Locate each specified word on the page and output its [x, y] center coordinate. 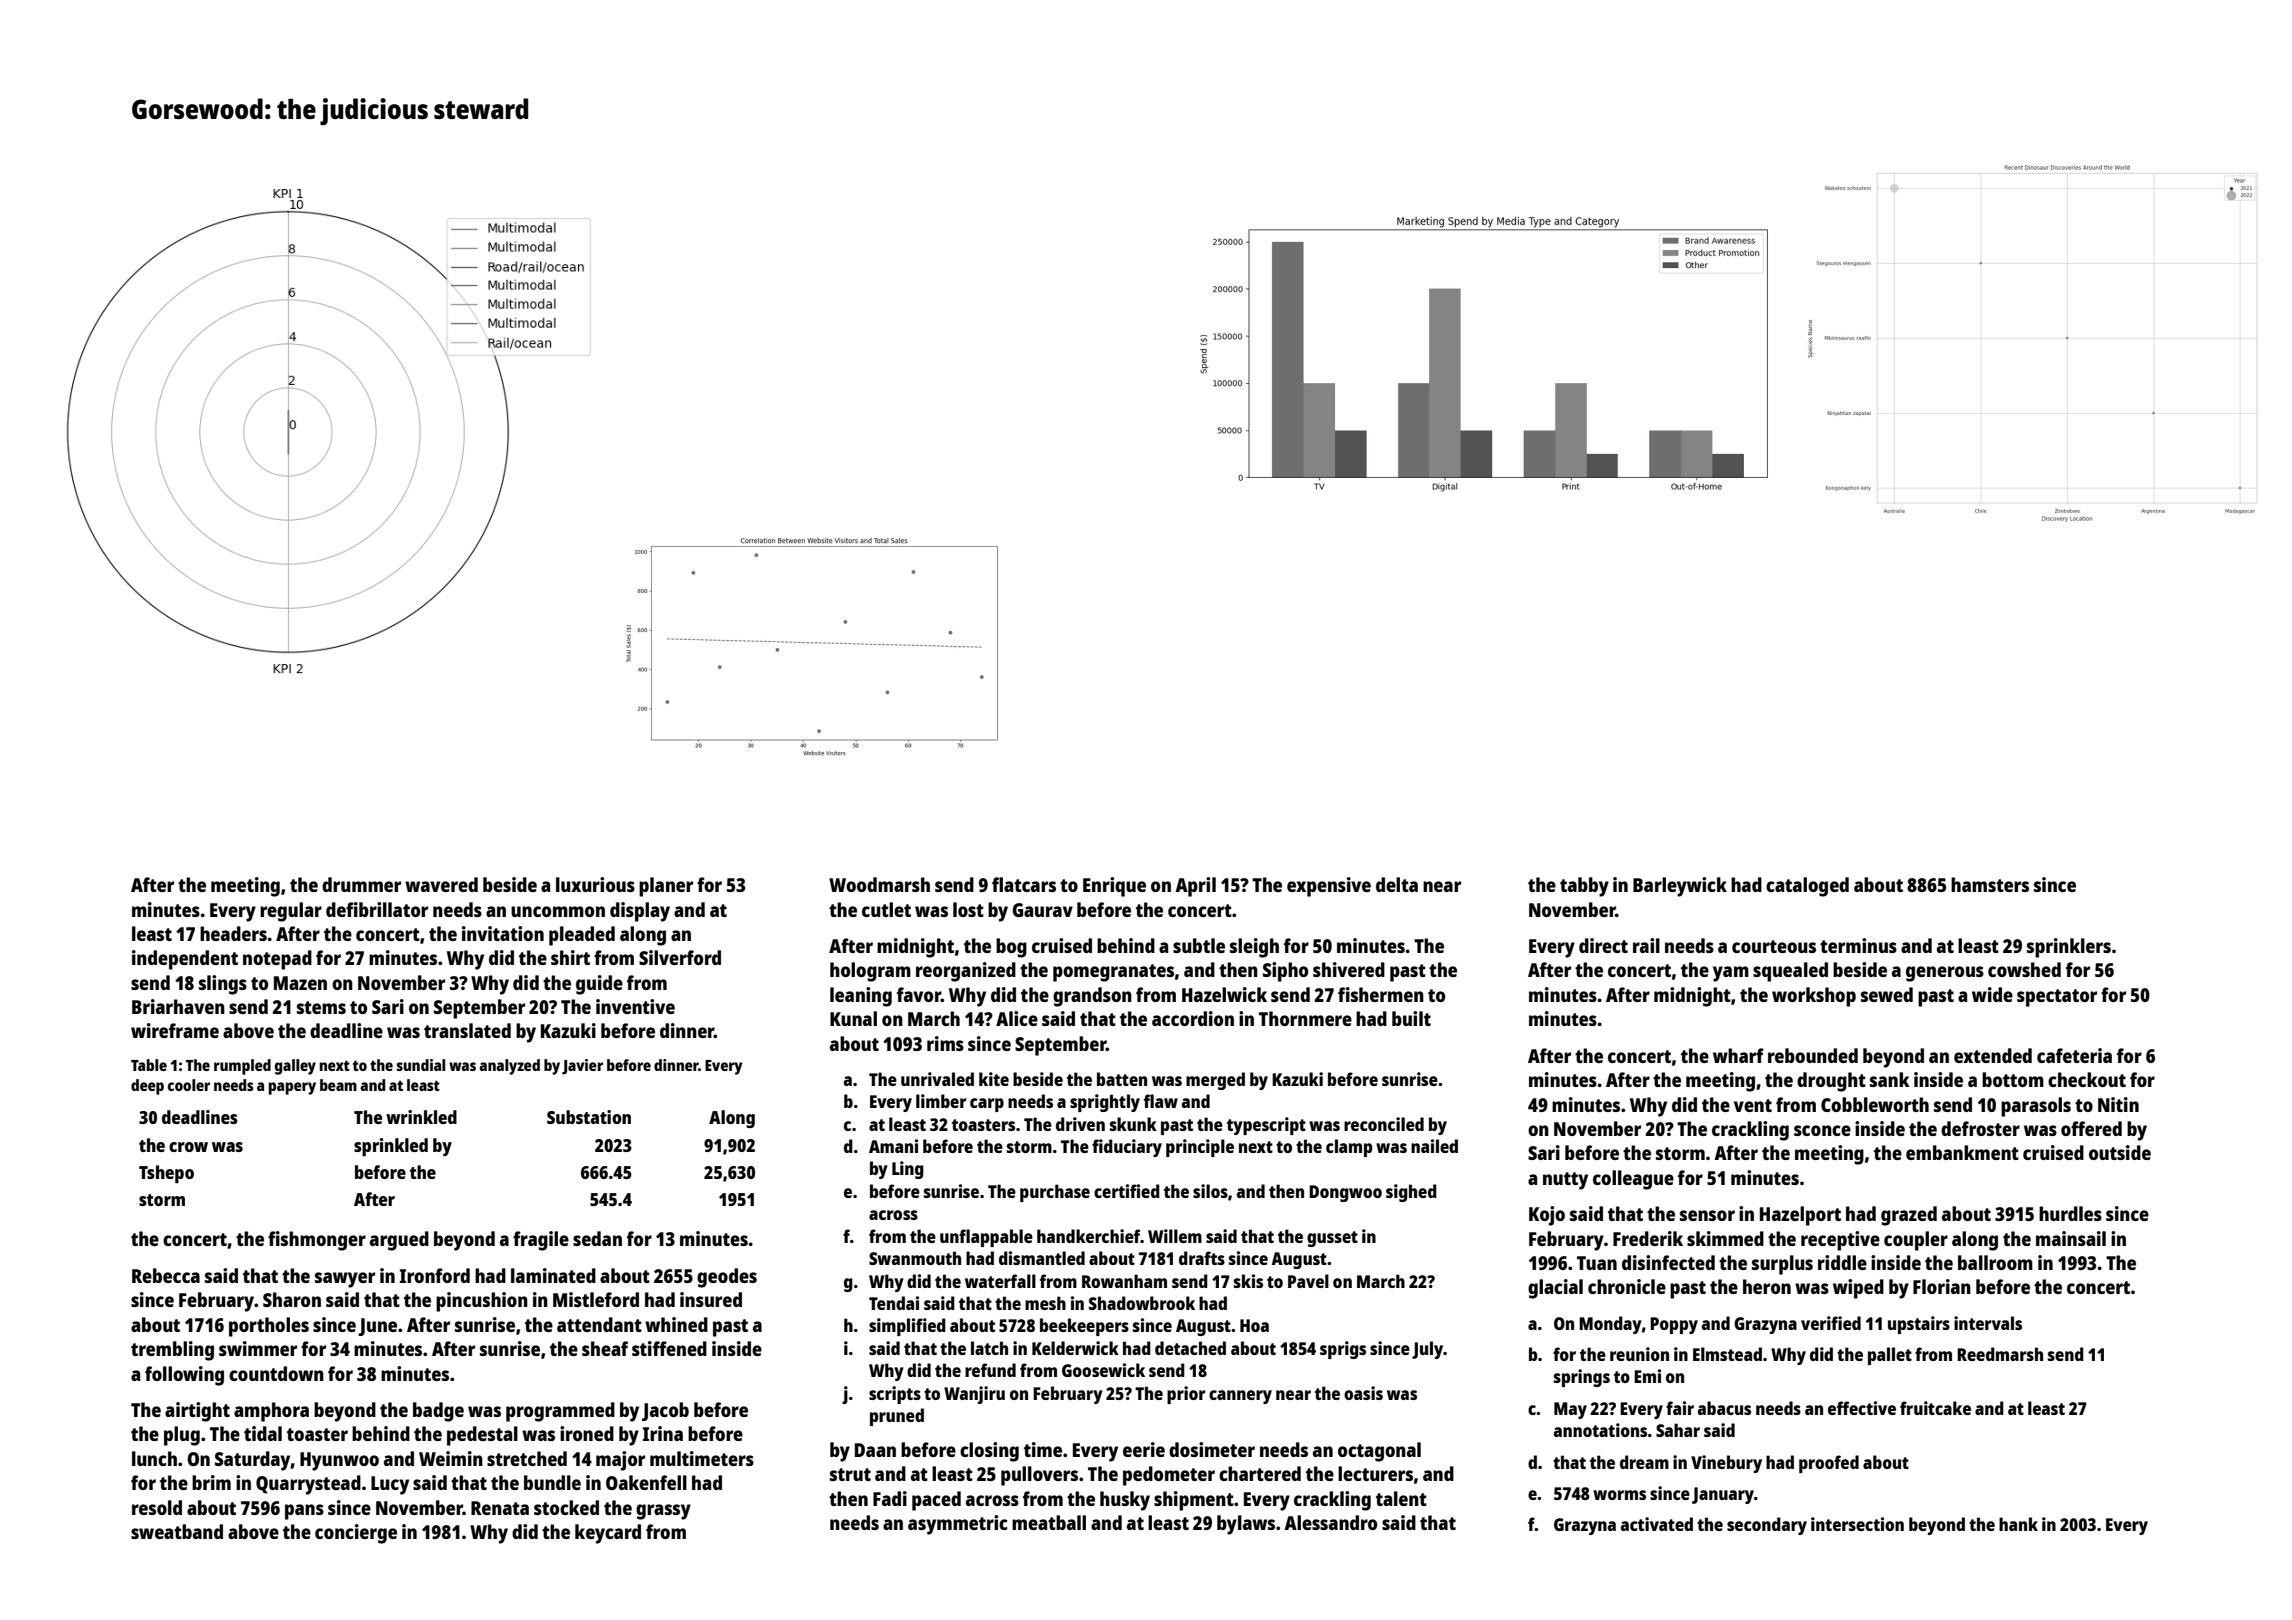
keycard [608, 1534]
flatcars [1024, 884]
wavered [441, 884]
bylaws [1246, 1525]
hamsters [1990, 884]
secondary [1767, 1526]
